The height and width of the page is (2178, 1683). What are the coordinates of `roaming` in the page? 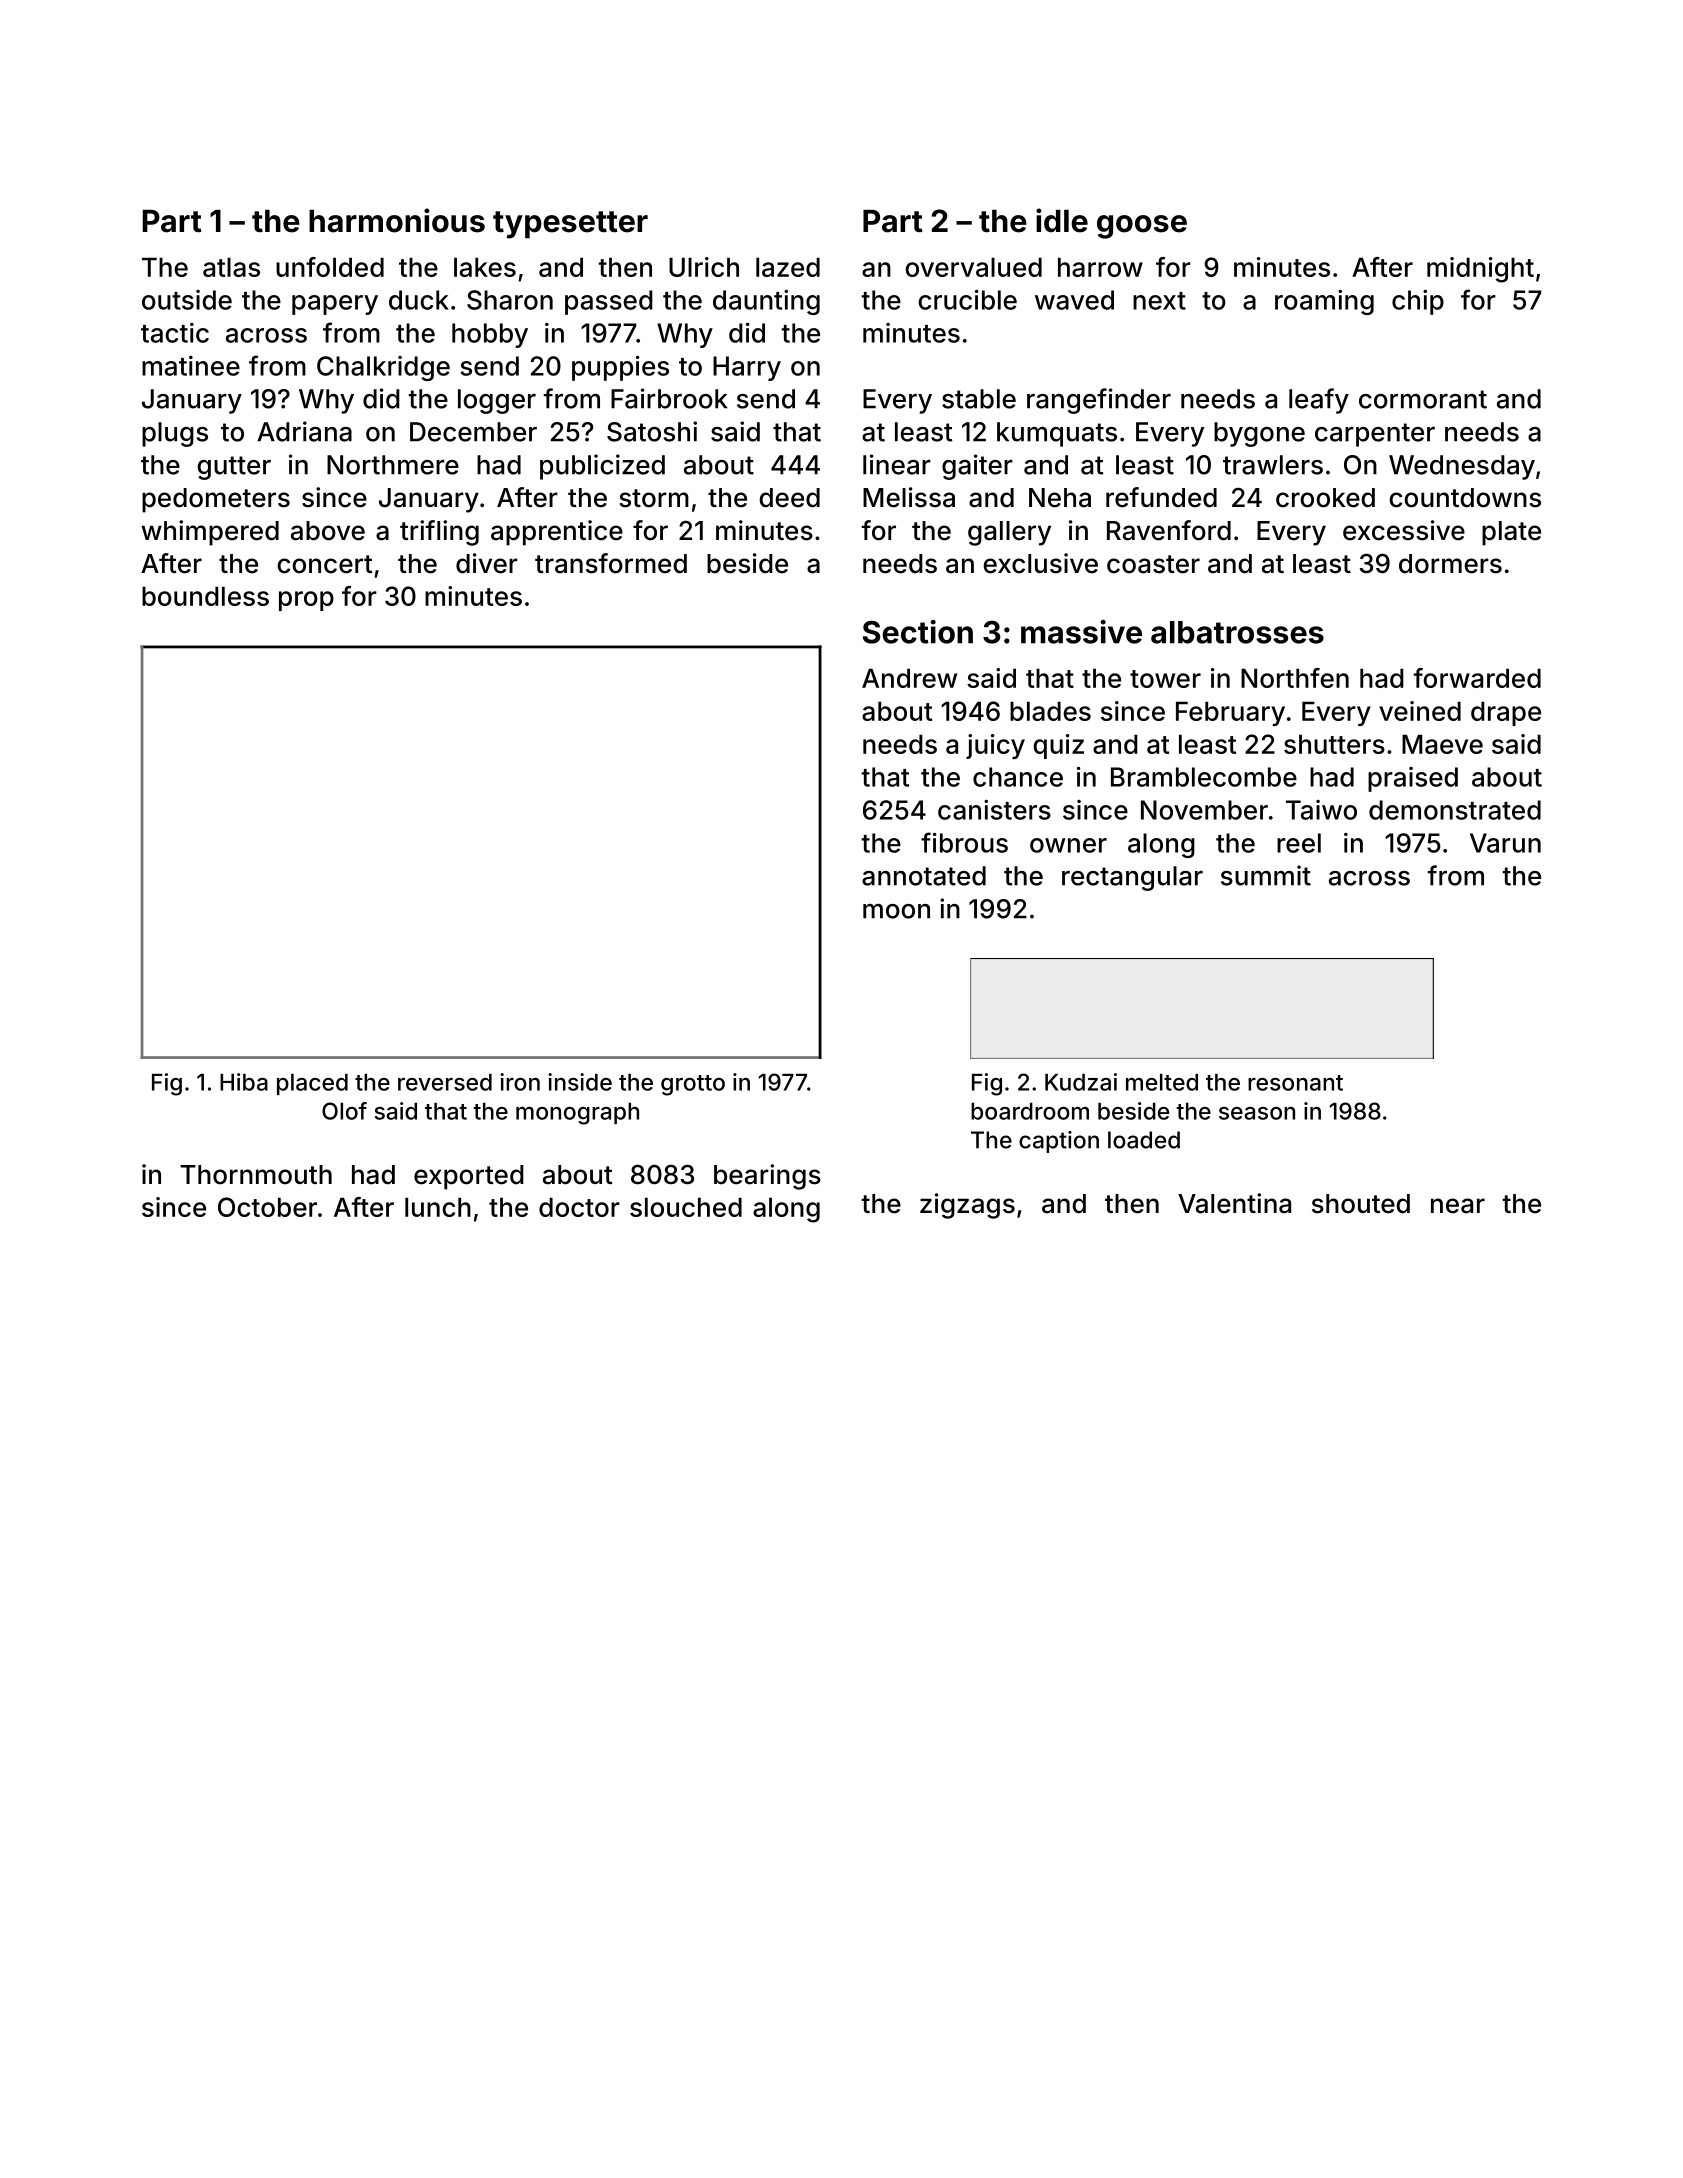 It's located at (1324, 302).
